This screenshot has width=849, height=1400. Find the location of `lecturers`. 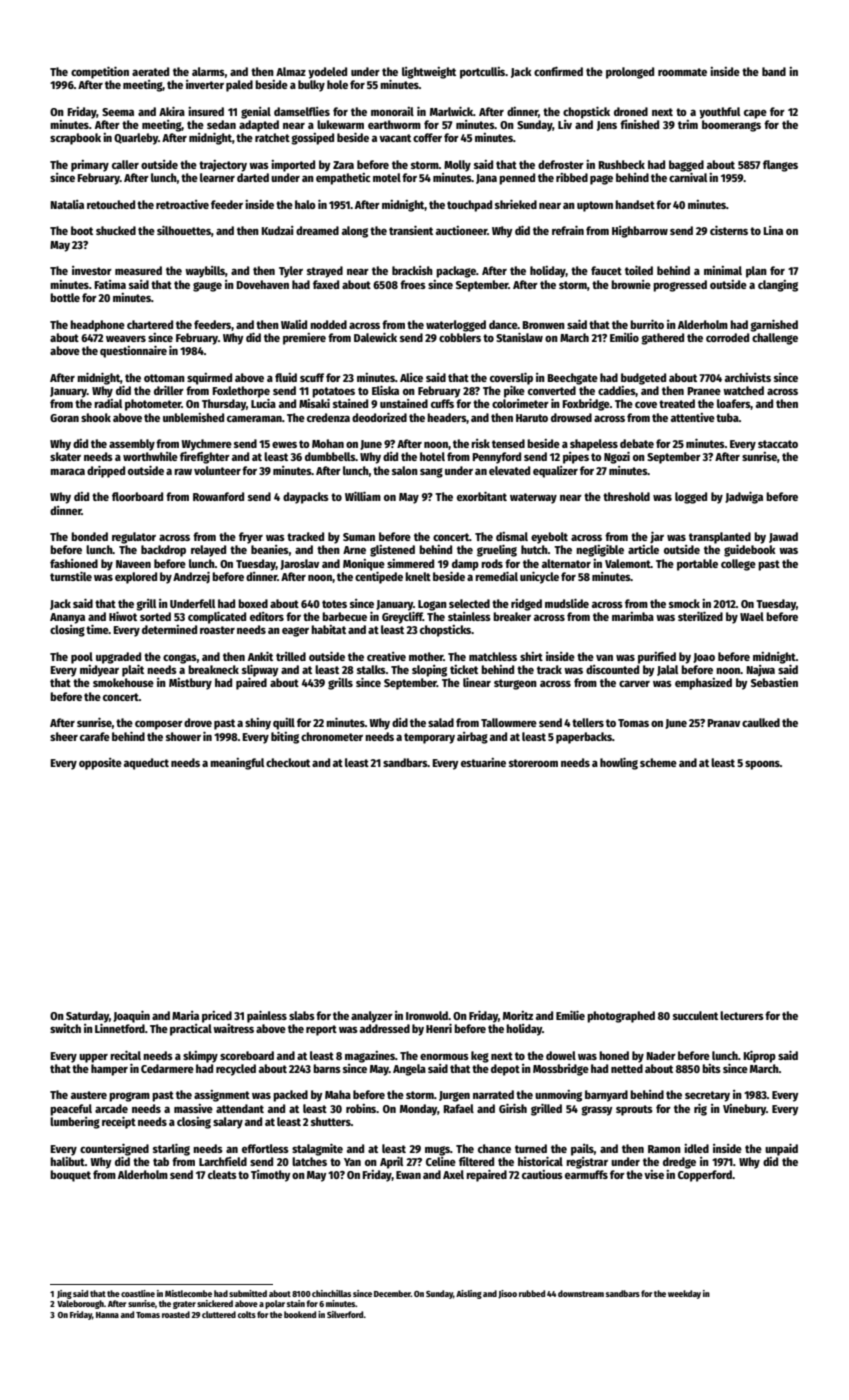

lecturers is located at coordinates (742, 1015).
